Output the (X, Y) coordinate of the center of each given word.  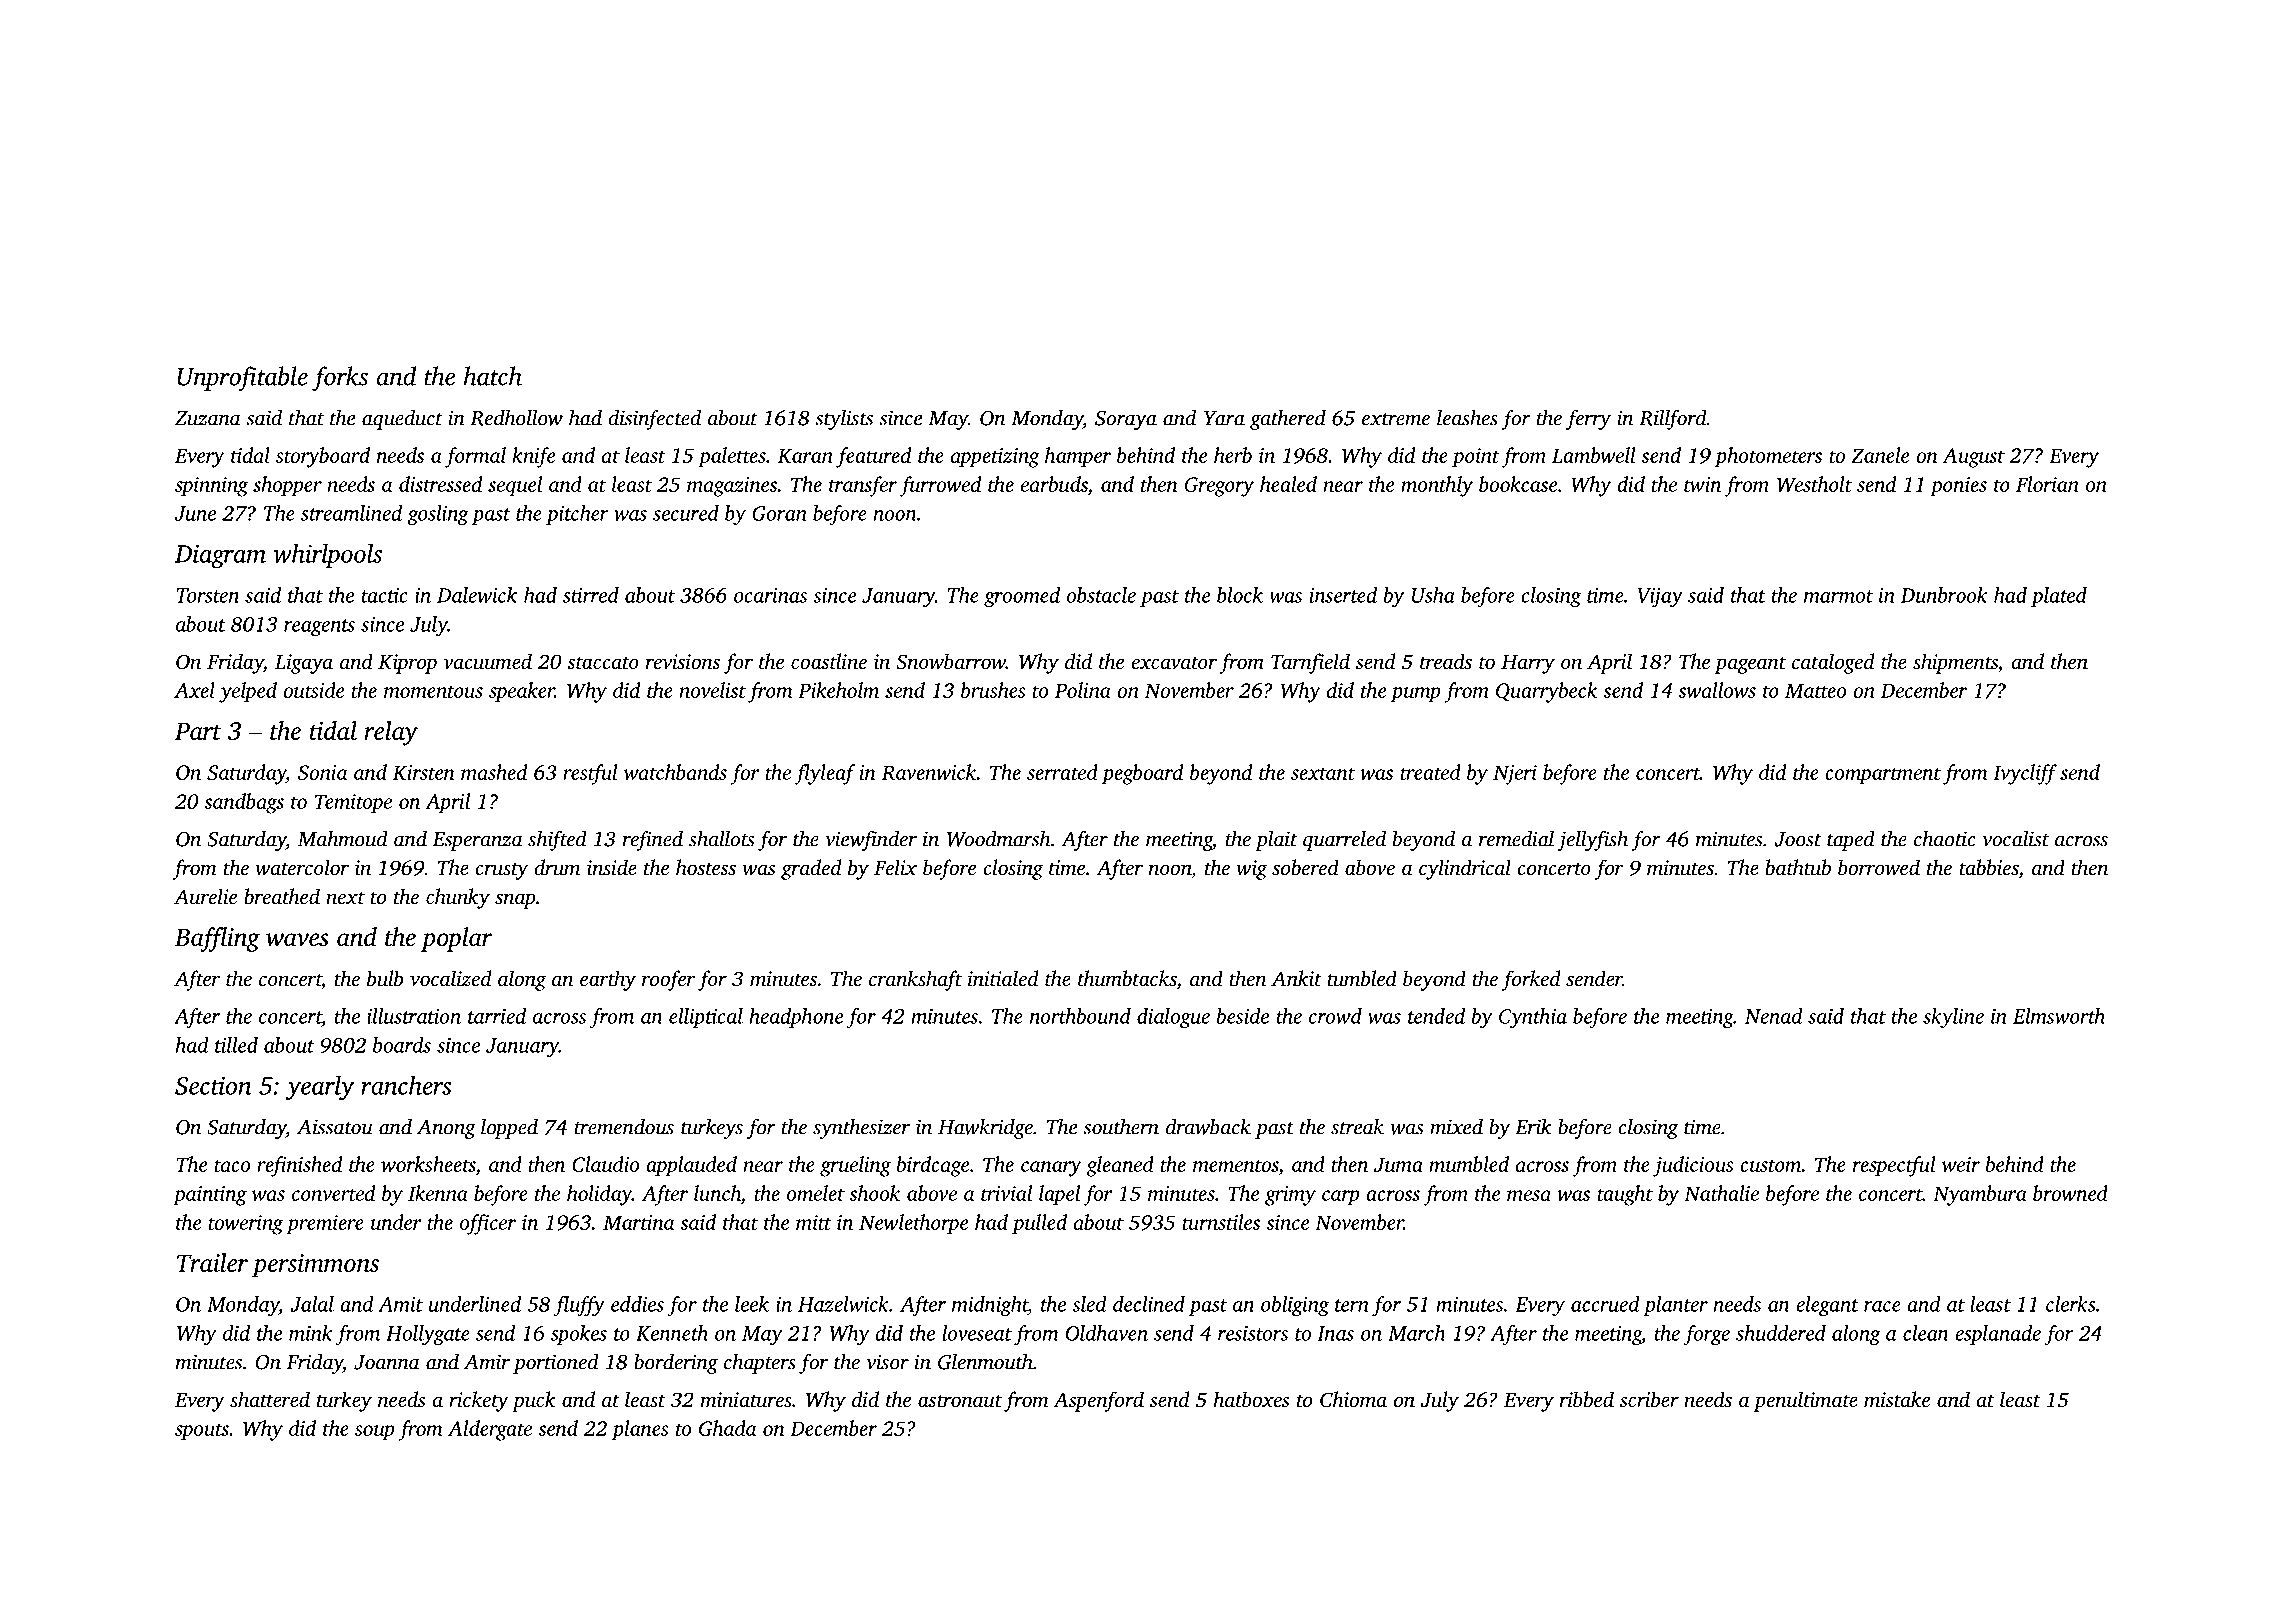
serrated (1062, 772)
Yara (1224, 418)
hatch (493, 376)
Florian (2047, 484)
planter (1675, 1306)
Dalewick (477, 595)
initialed (1003, 978)
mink (311, 1333)
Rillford (1673, 419)
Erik (1533, 1126)
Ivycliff (2025, 774)
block (1240, 595)
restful (590, 774)
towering (245, 1225)
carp (1340, 1198)
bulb (385, 978)
